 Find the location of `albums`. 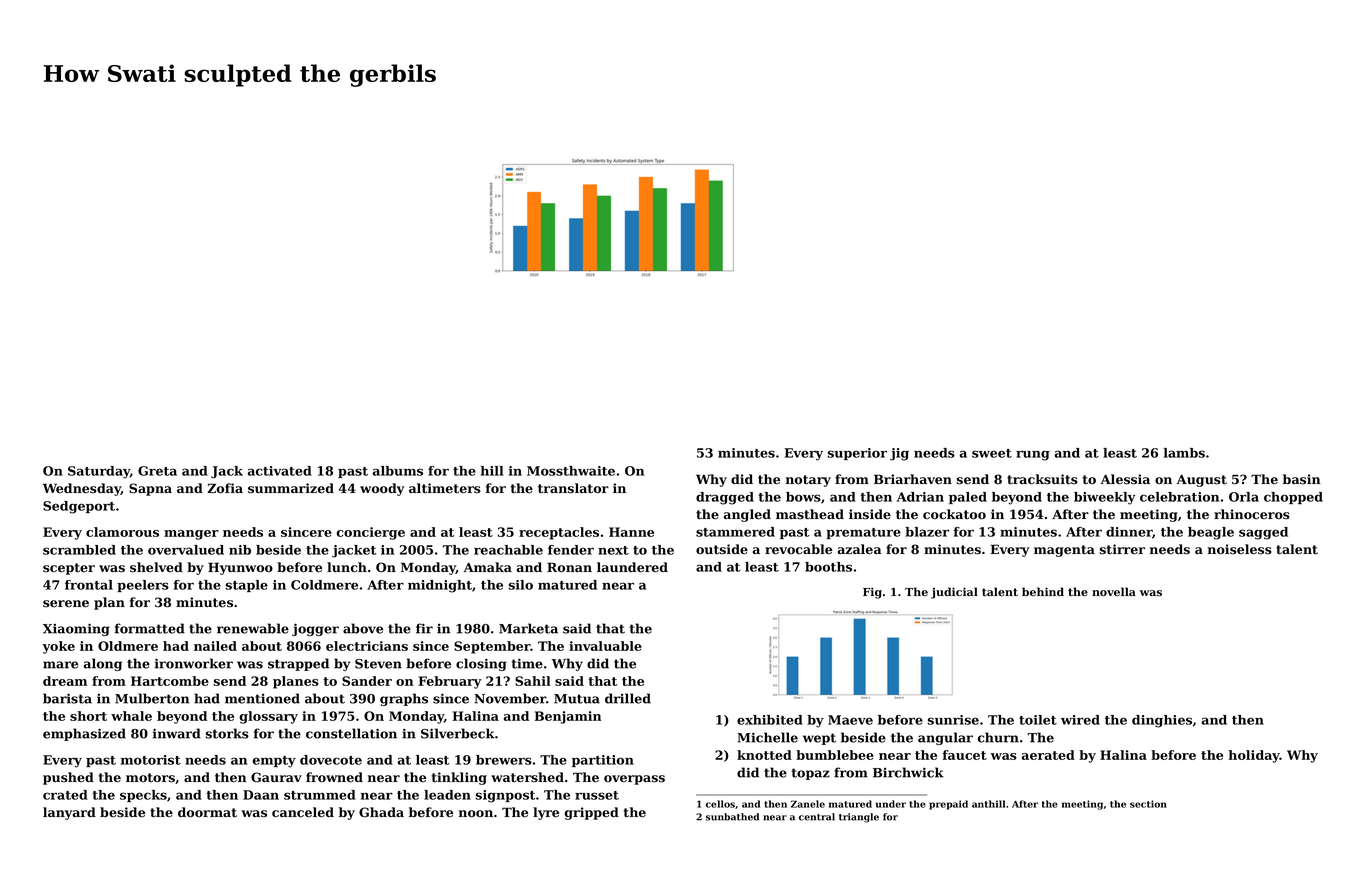

albums is located at coordinates (398, 471).
